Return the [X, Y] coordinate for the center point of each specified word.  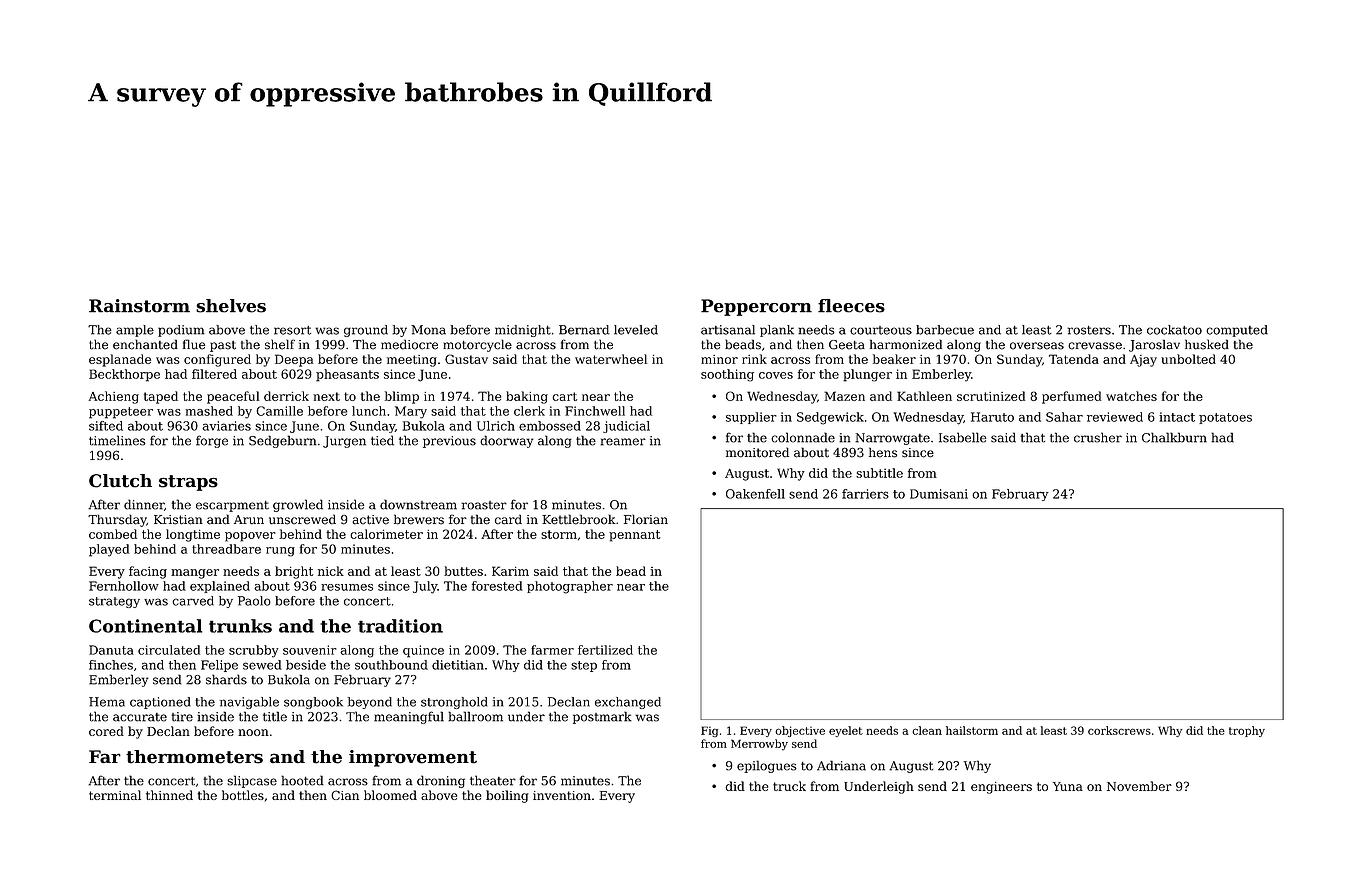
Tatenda [1074, 359]
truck [789, 786]
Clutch [120, 481]
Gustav [466, 359]
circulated [169, 650]
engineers [1001, 788]
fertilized [605, 650]
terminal [115, 795]
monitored [757, 452]
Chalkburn [1174, 437]
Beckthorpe [124, 375]
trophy [1247, 731]
